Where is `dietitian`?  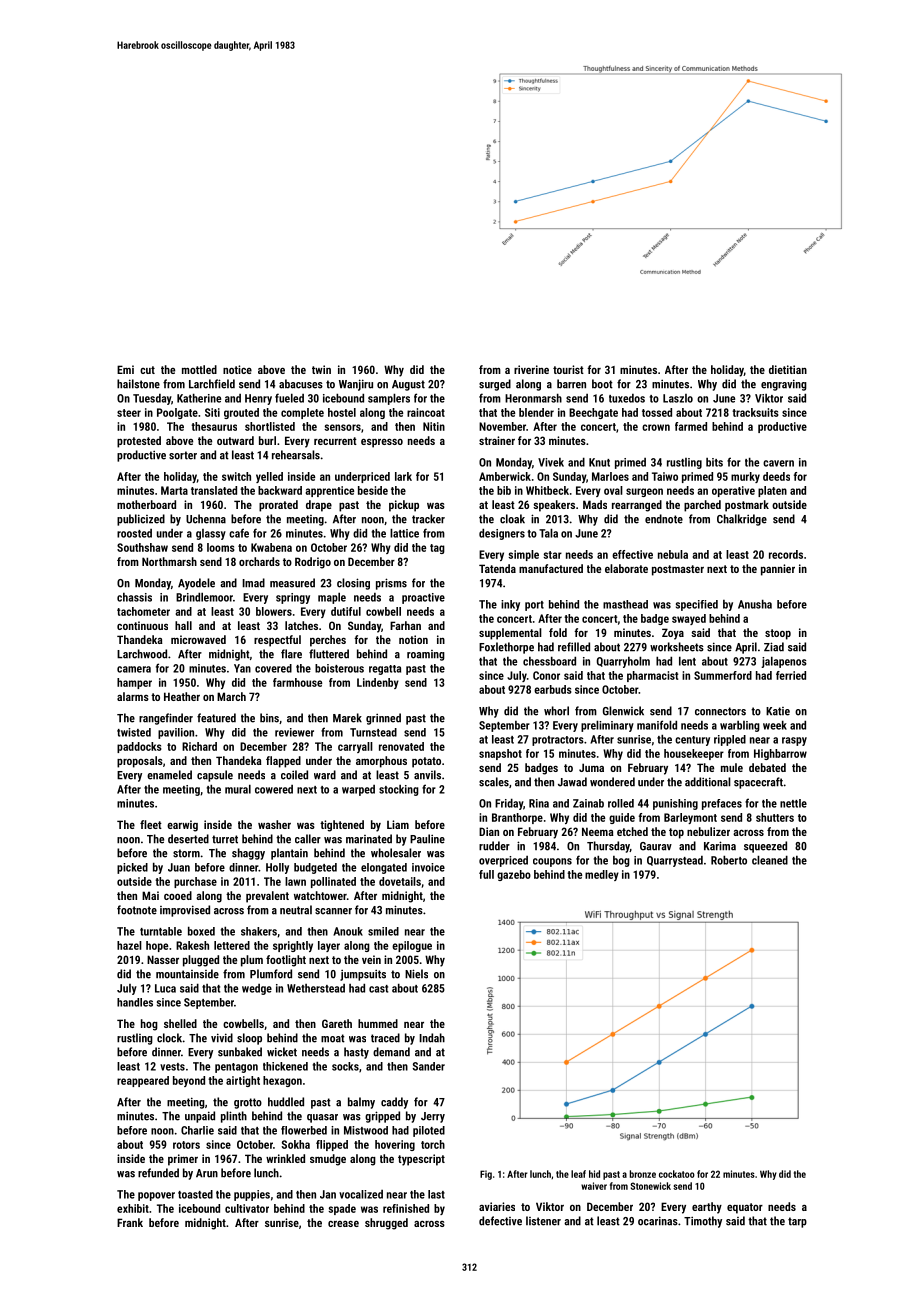 dietitian is located at coordinates (788, 369).
